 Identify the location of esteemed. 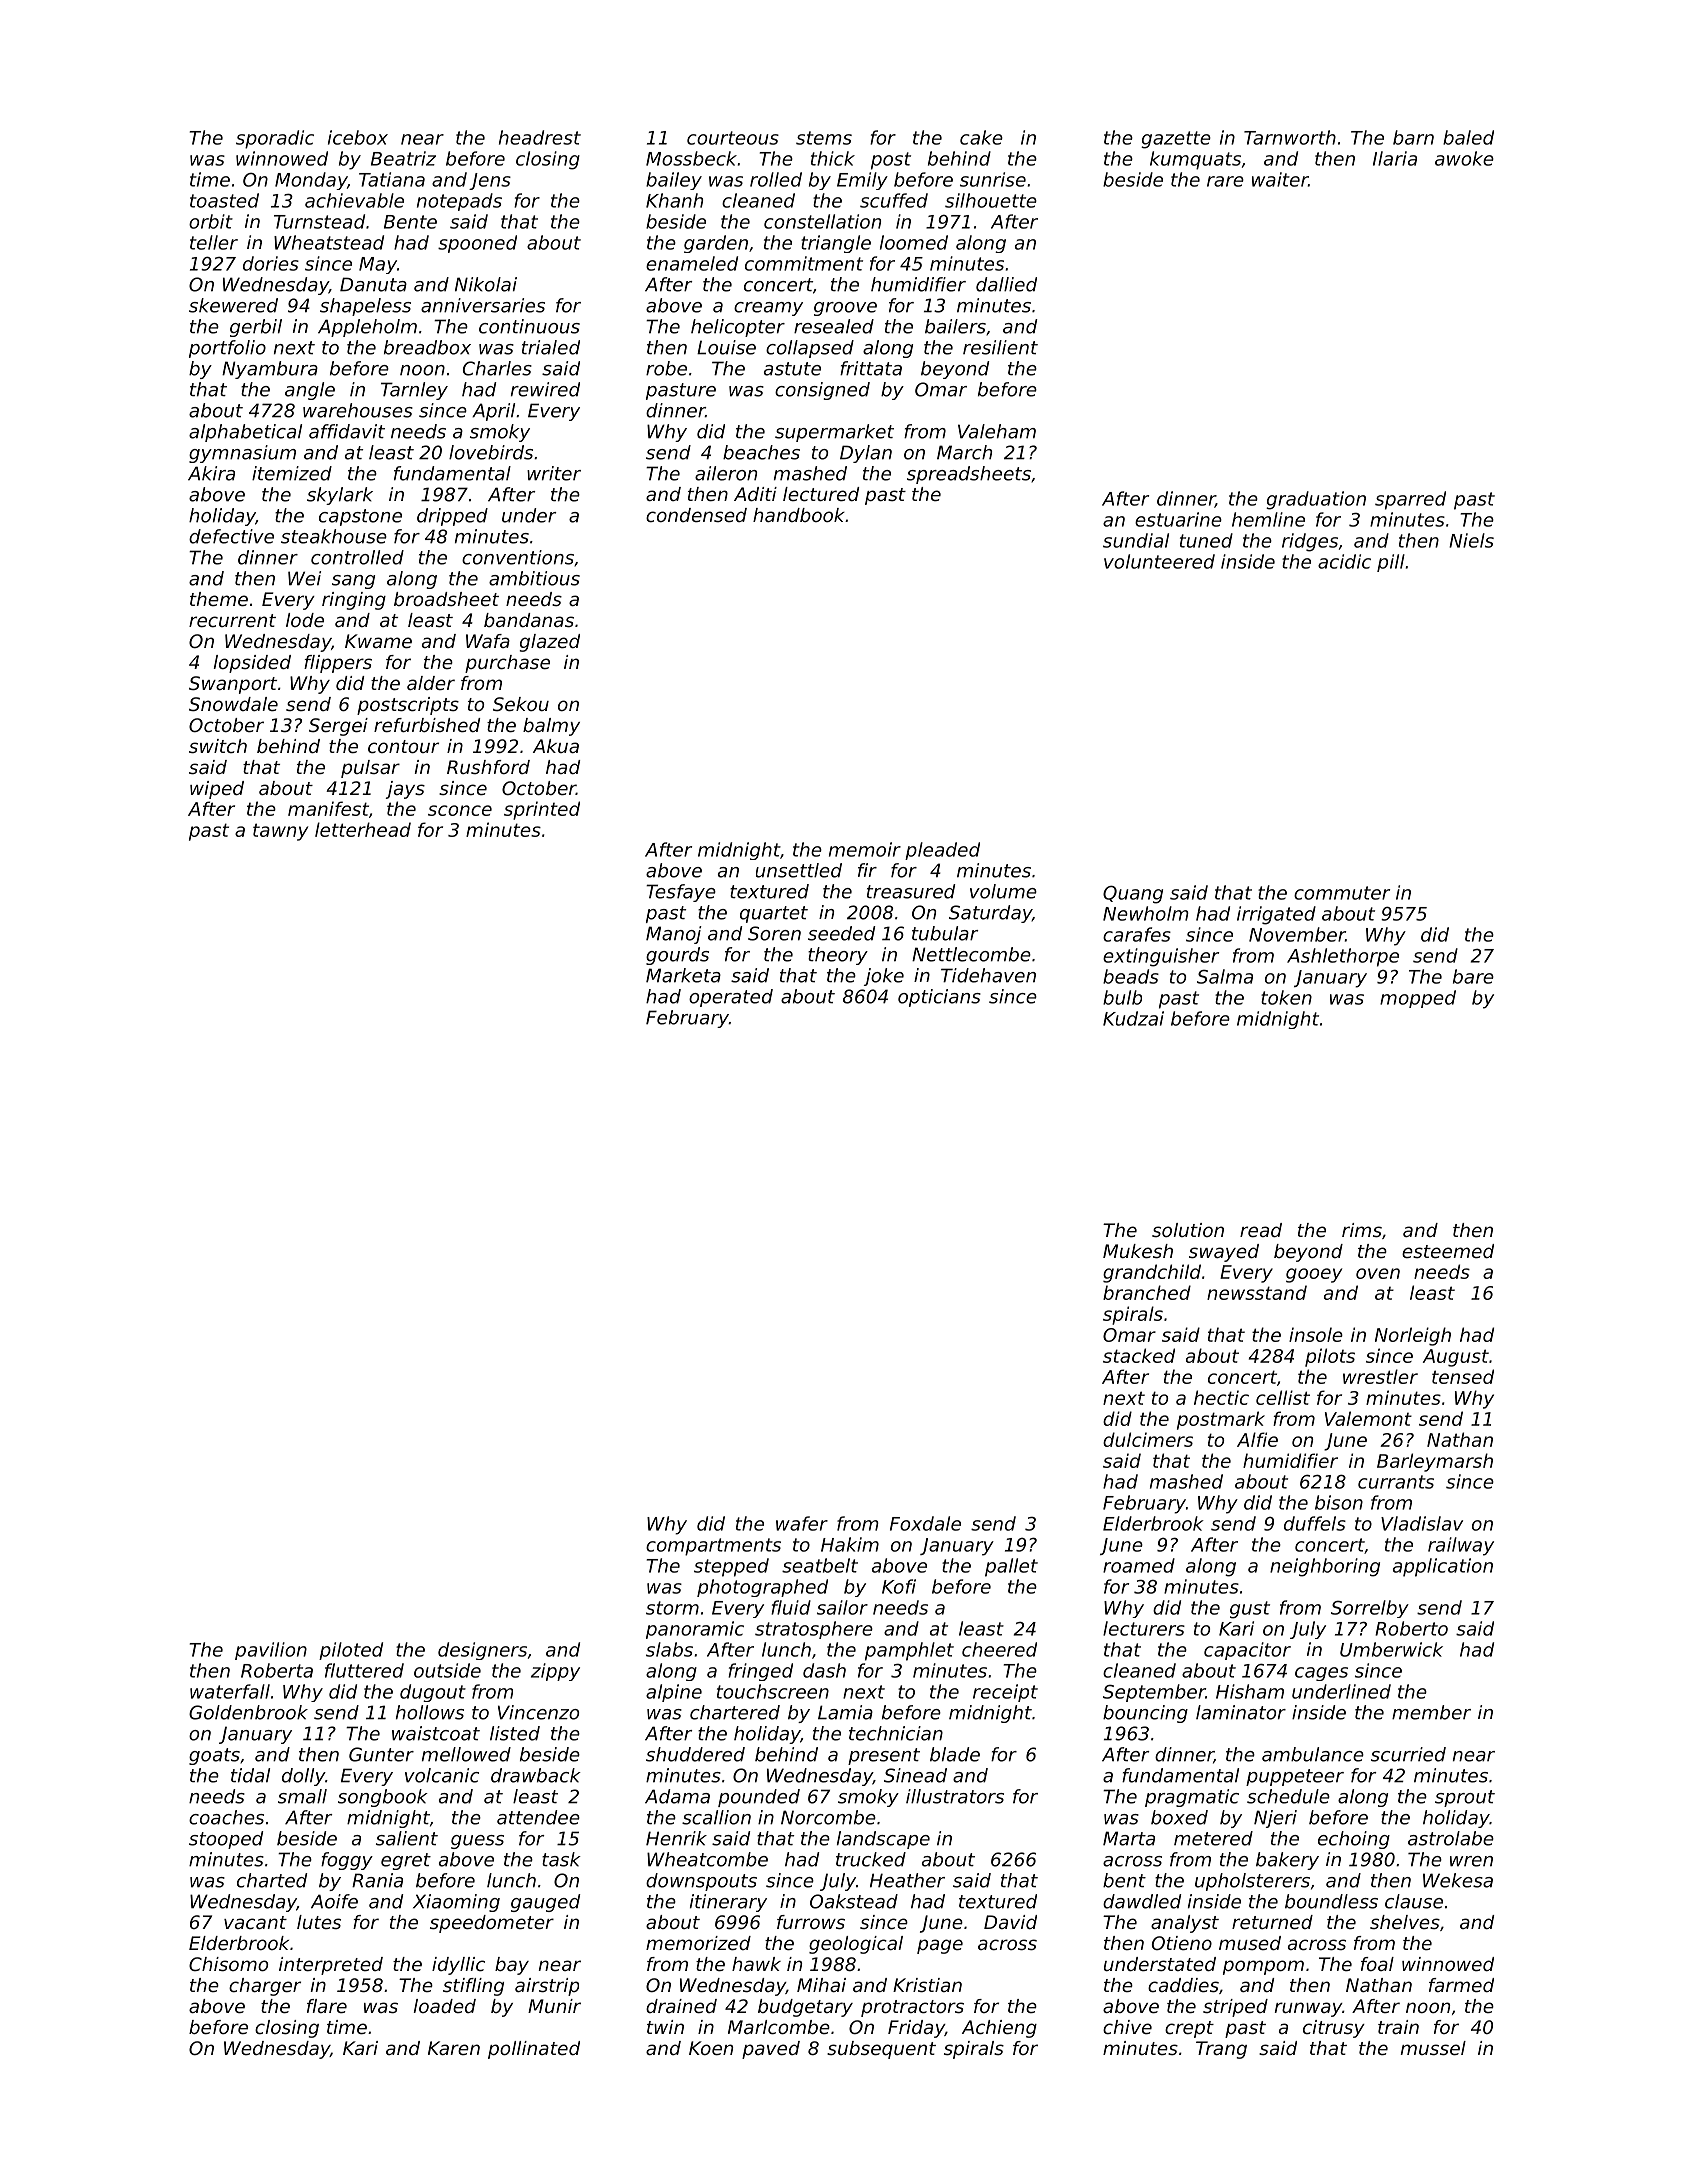
(1448, 1251).
